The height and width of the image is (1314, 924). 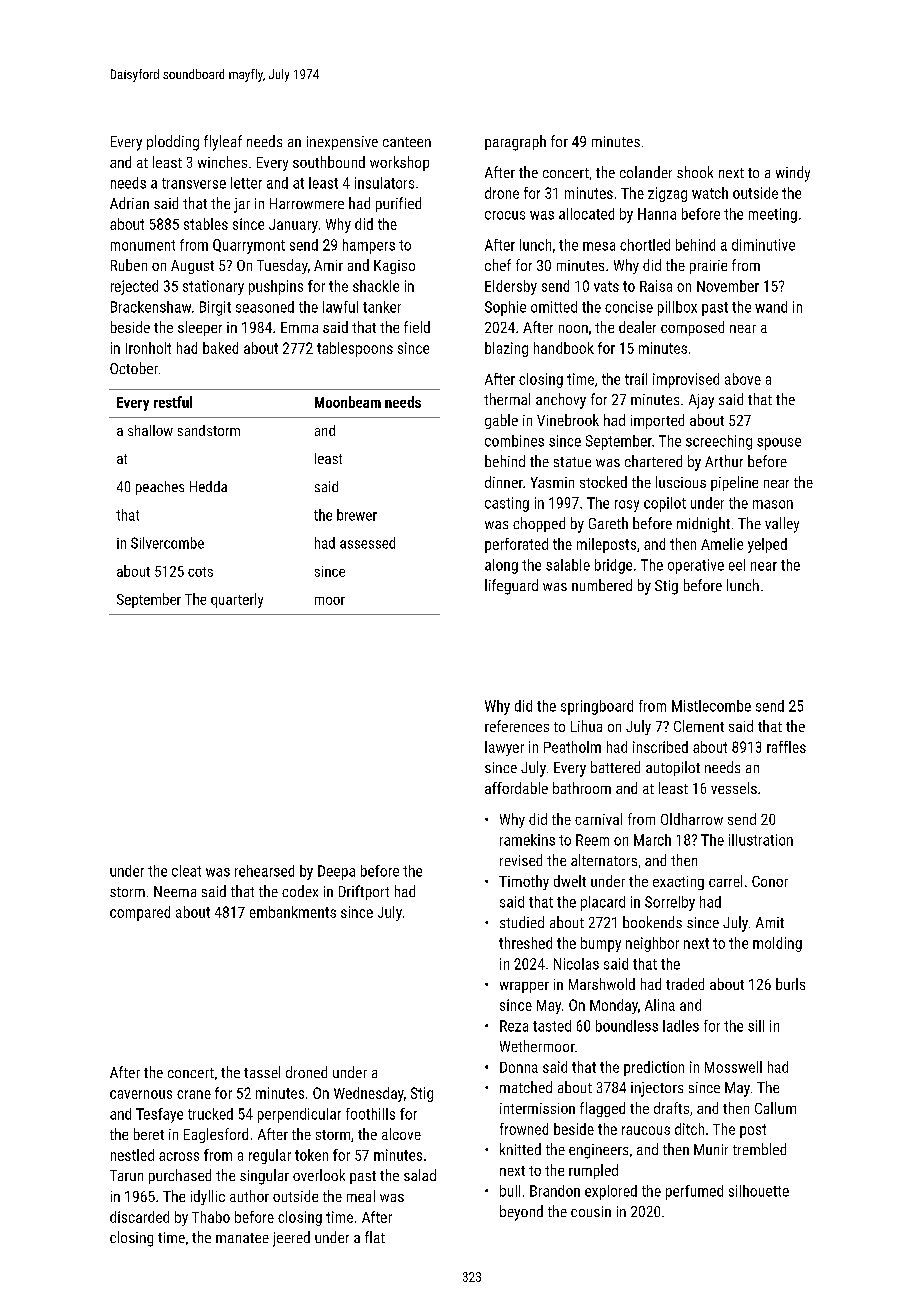 I want to click on Reza, so click(x=514, y=1026).
